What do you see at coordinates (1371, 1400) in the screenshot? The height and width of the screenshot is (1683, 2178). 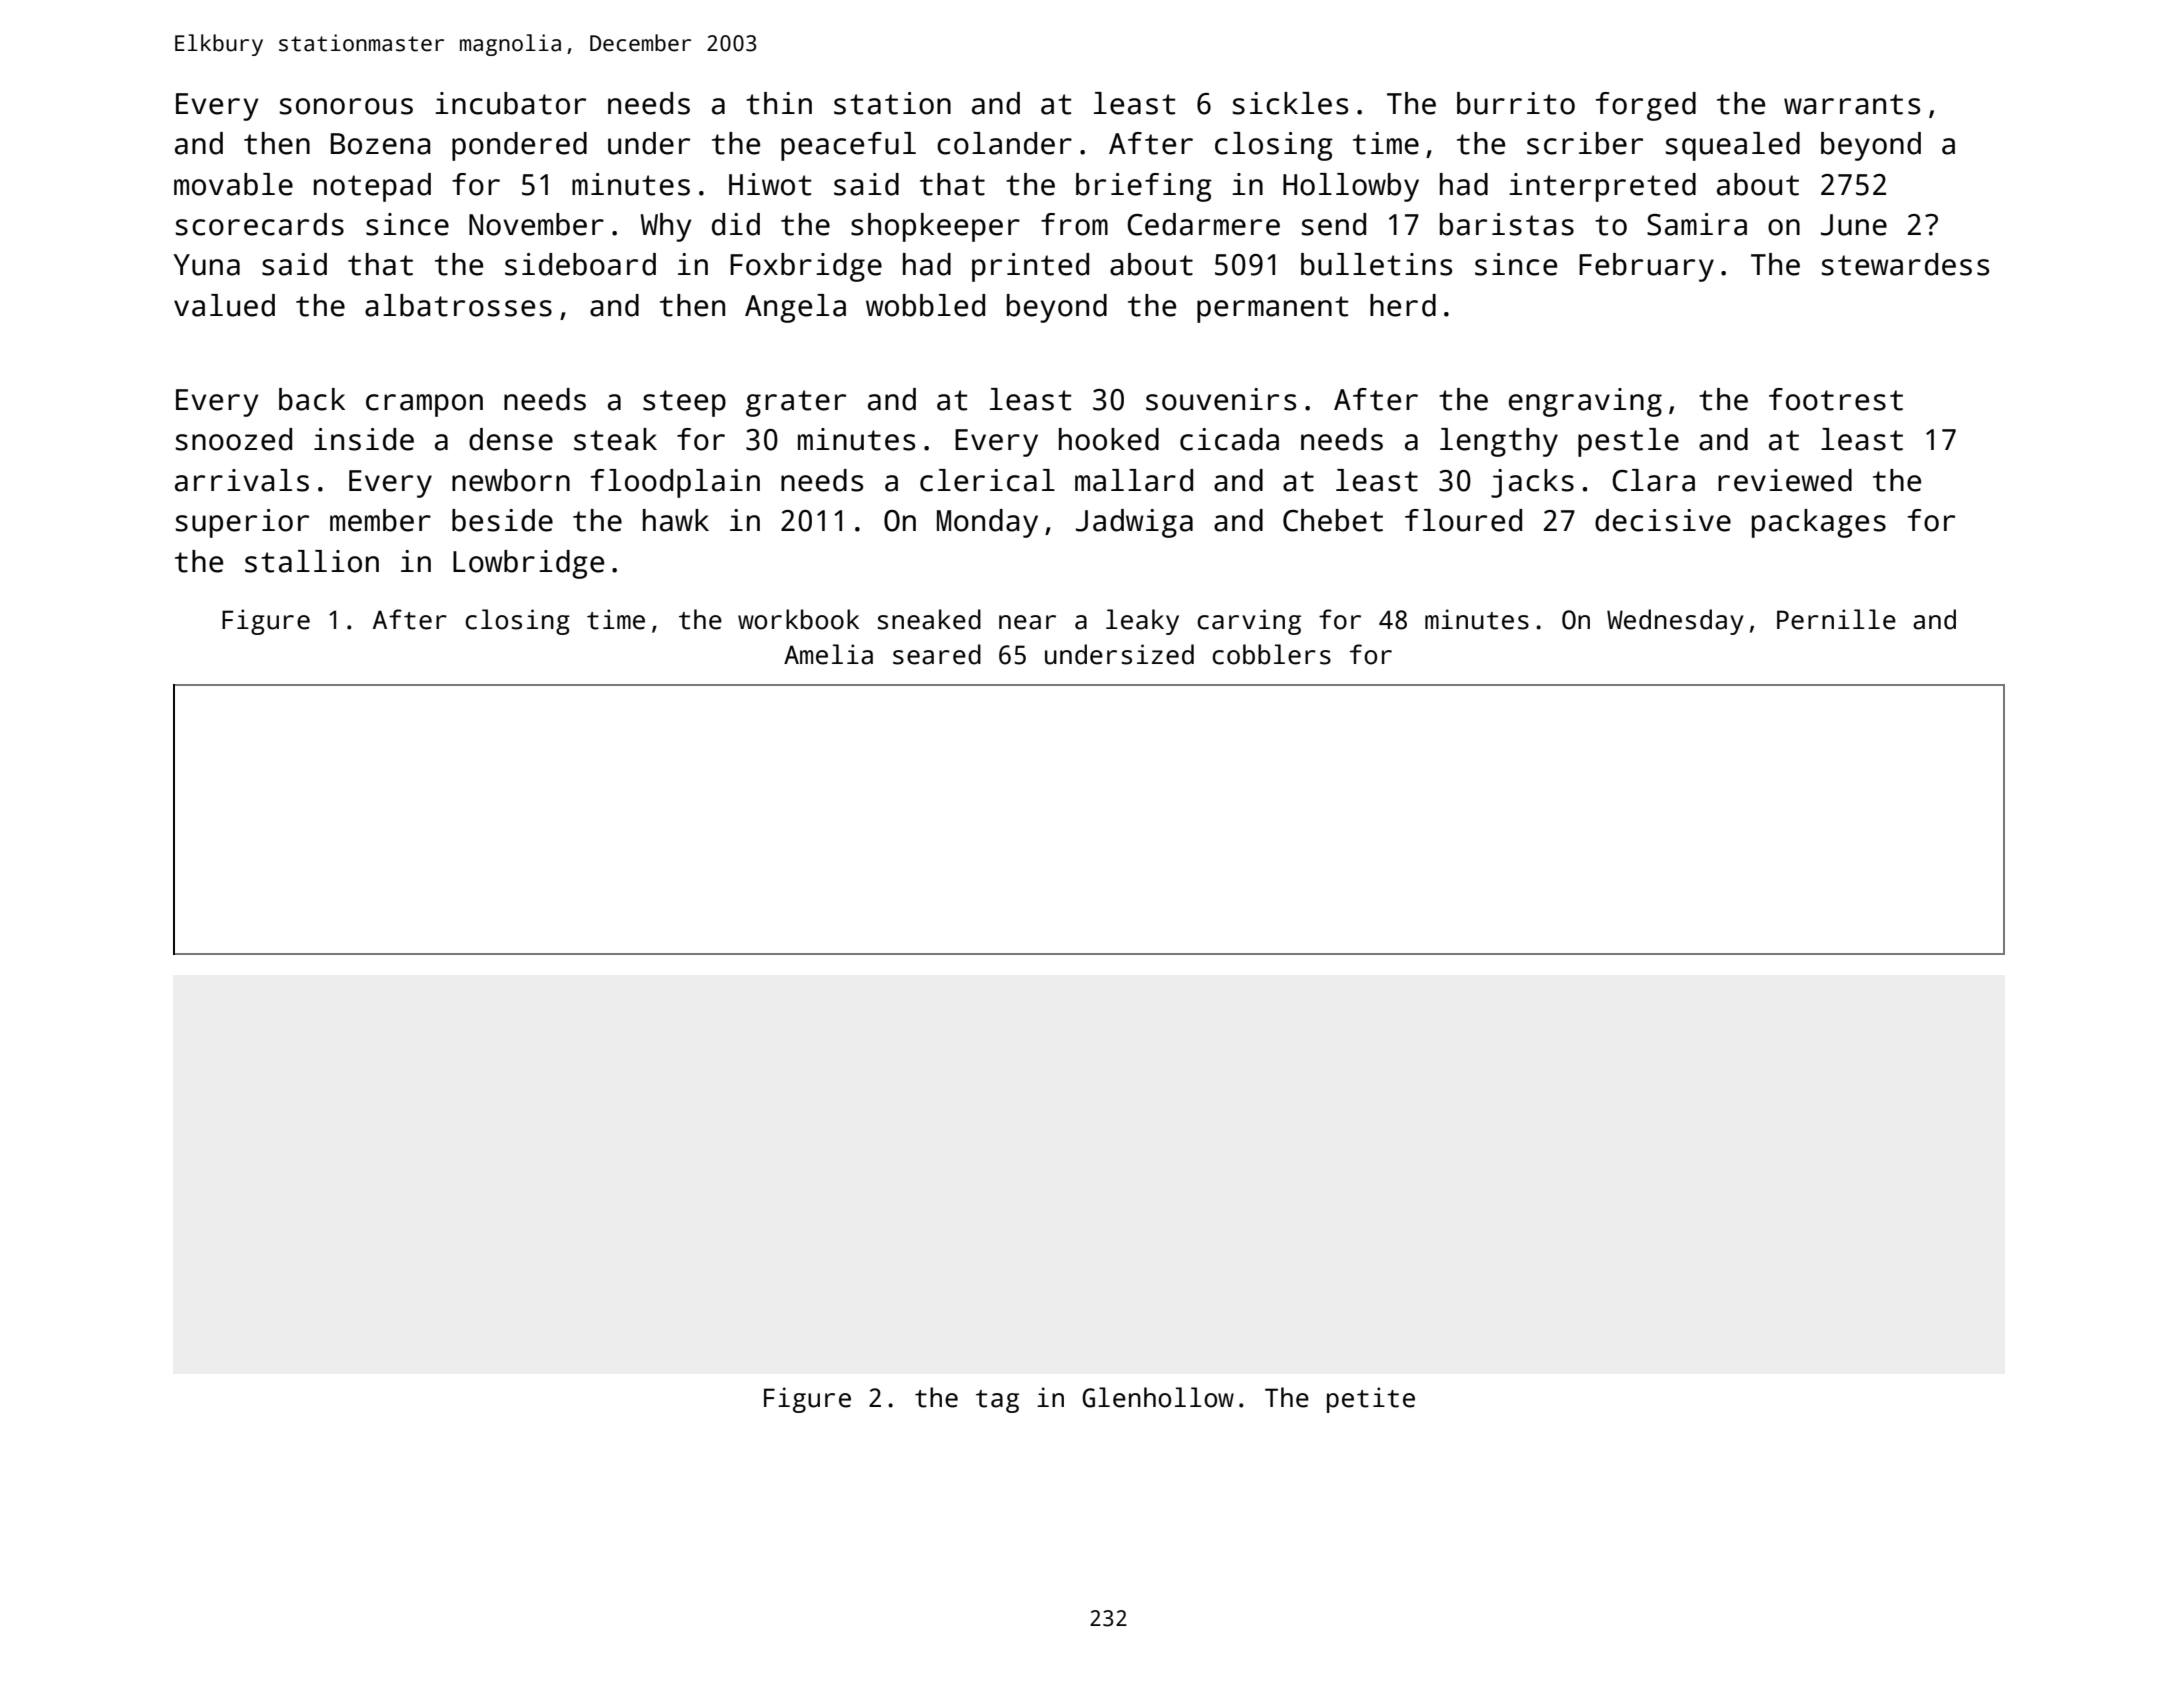 I see `petite` at bounding box center [1371, 1400].
